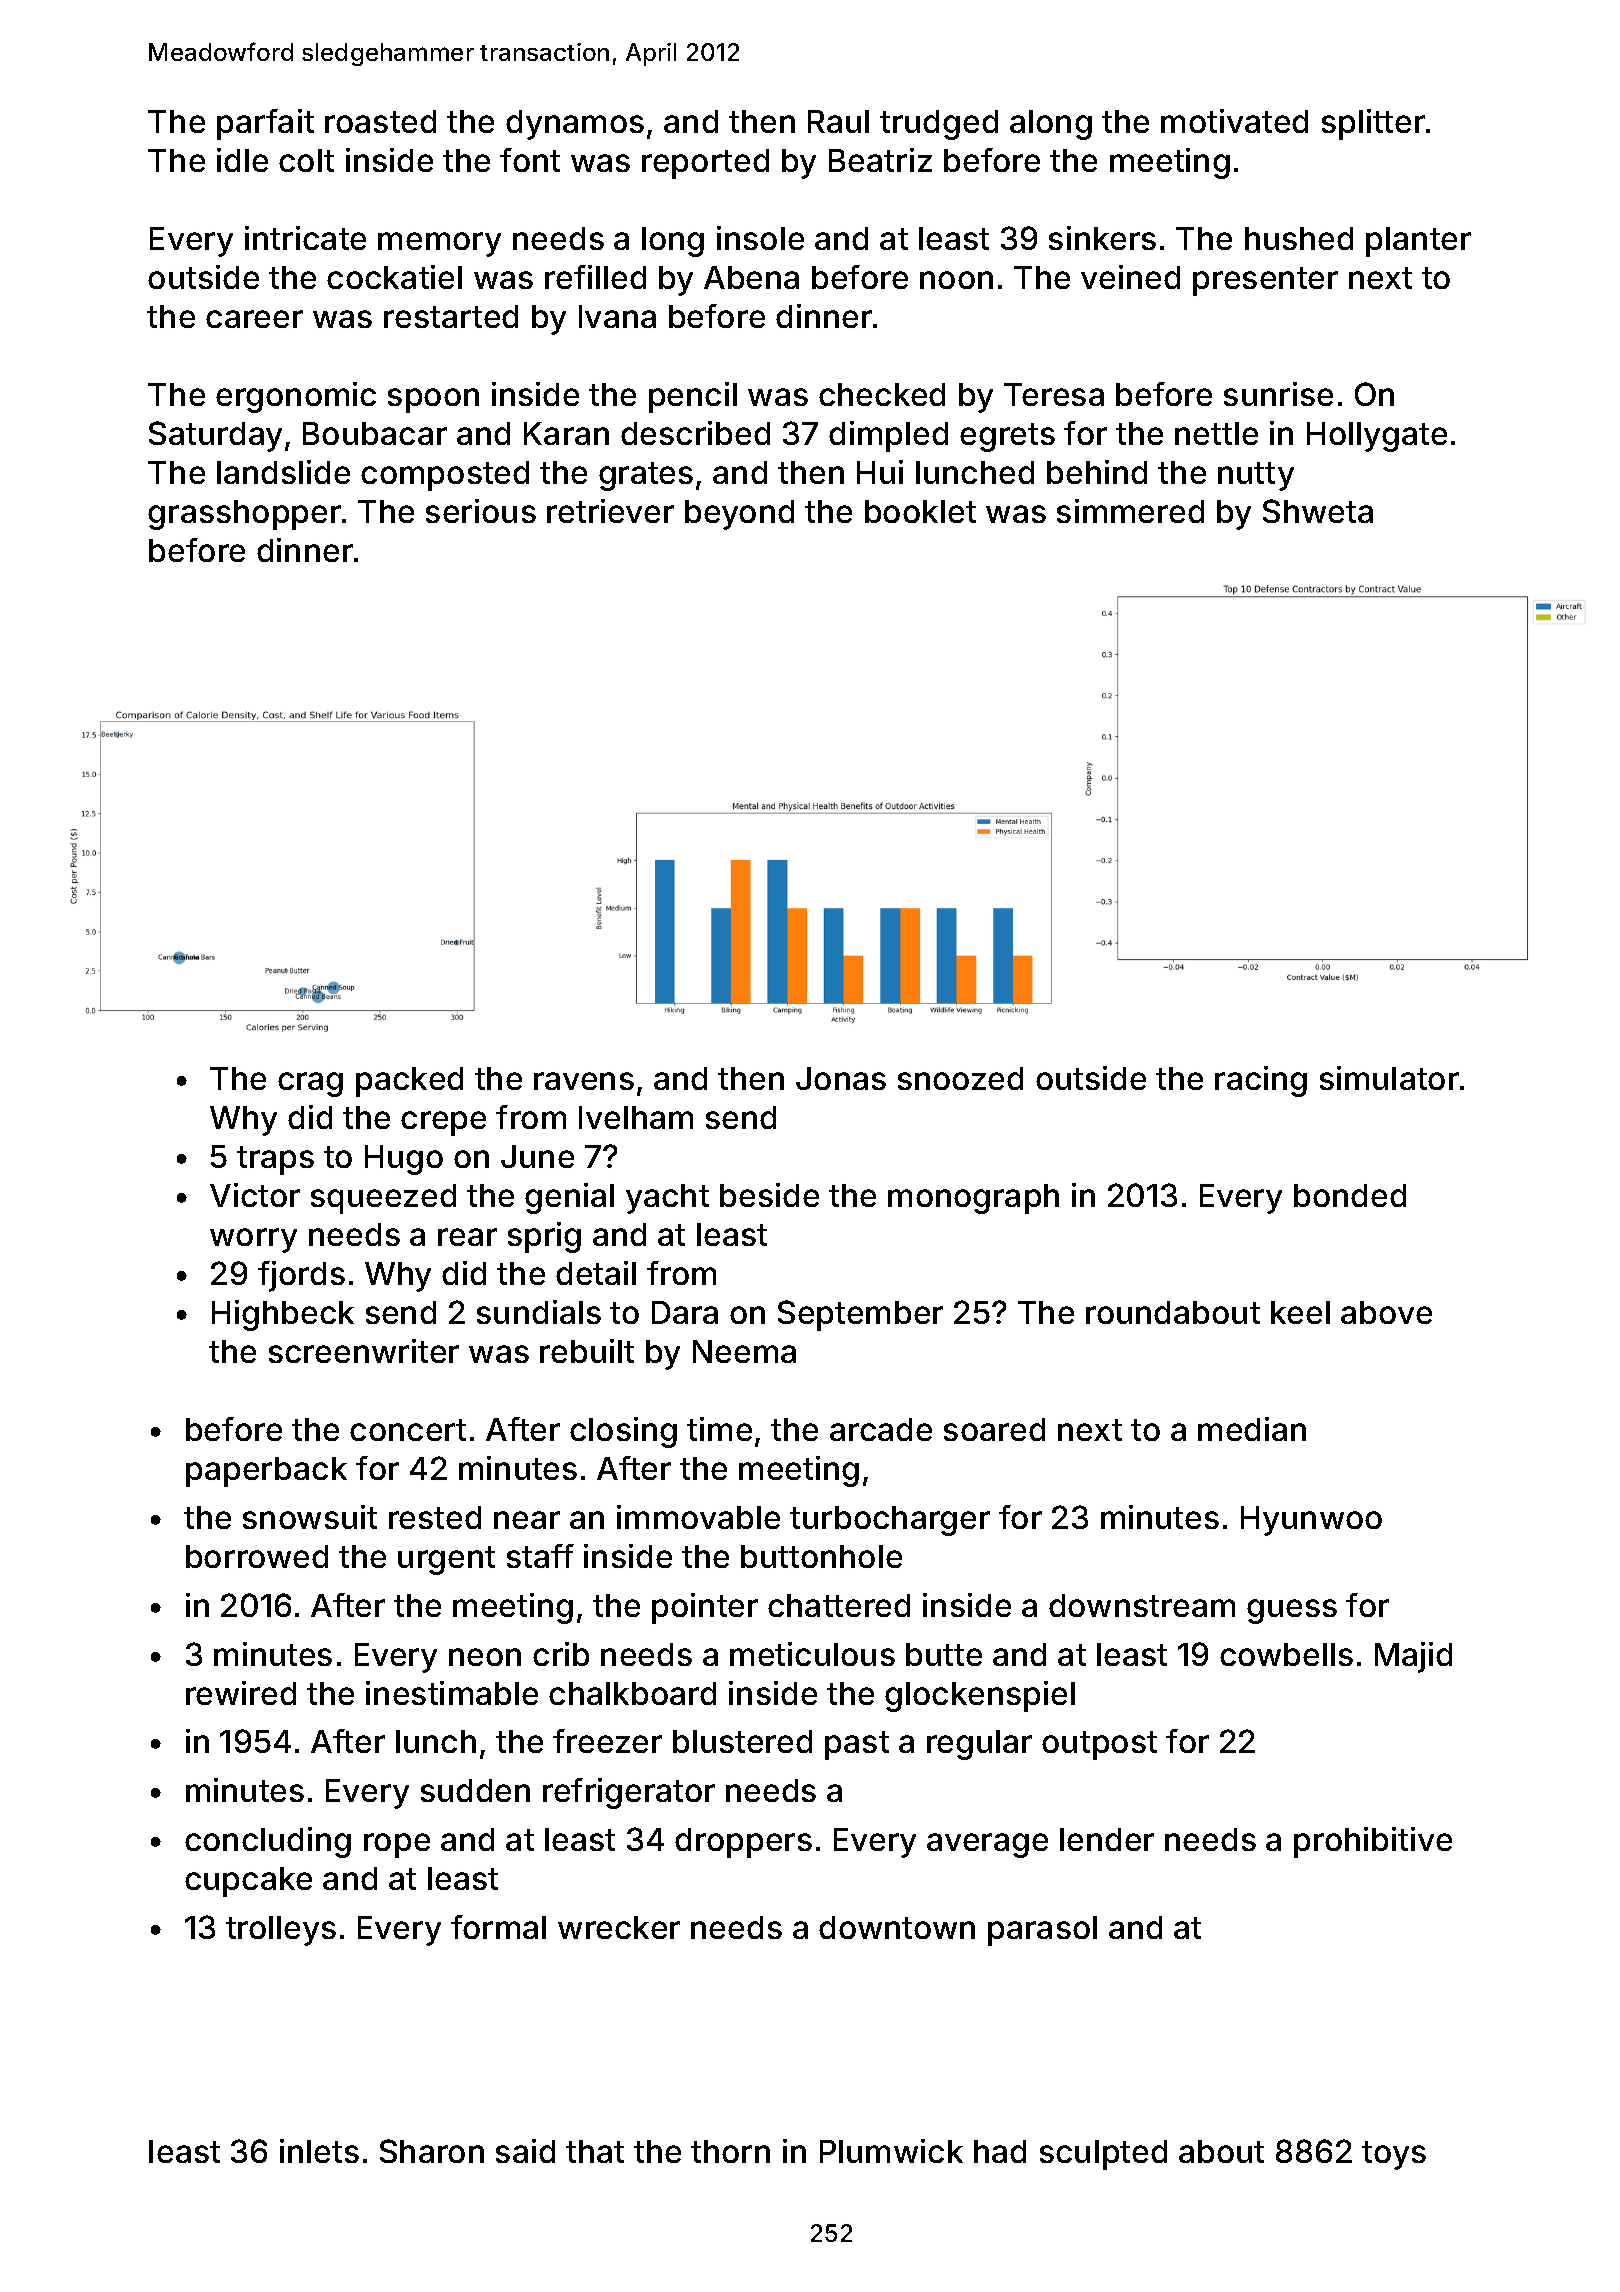  I want to click on idle, so click(242, 160).
